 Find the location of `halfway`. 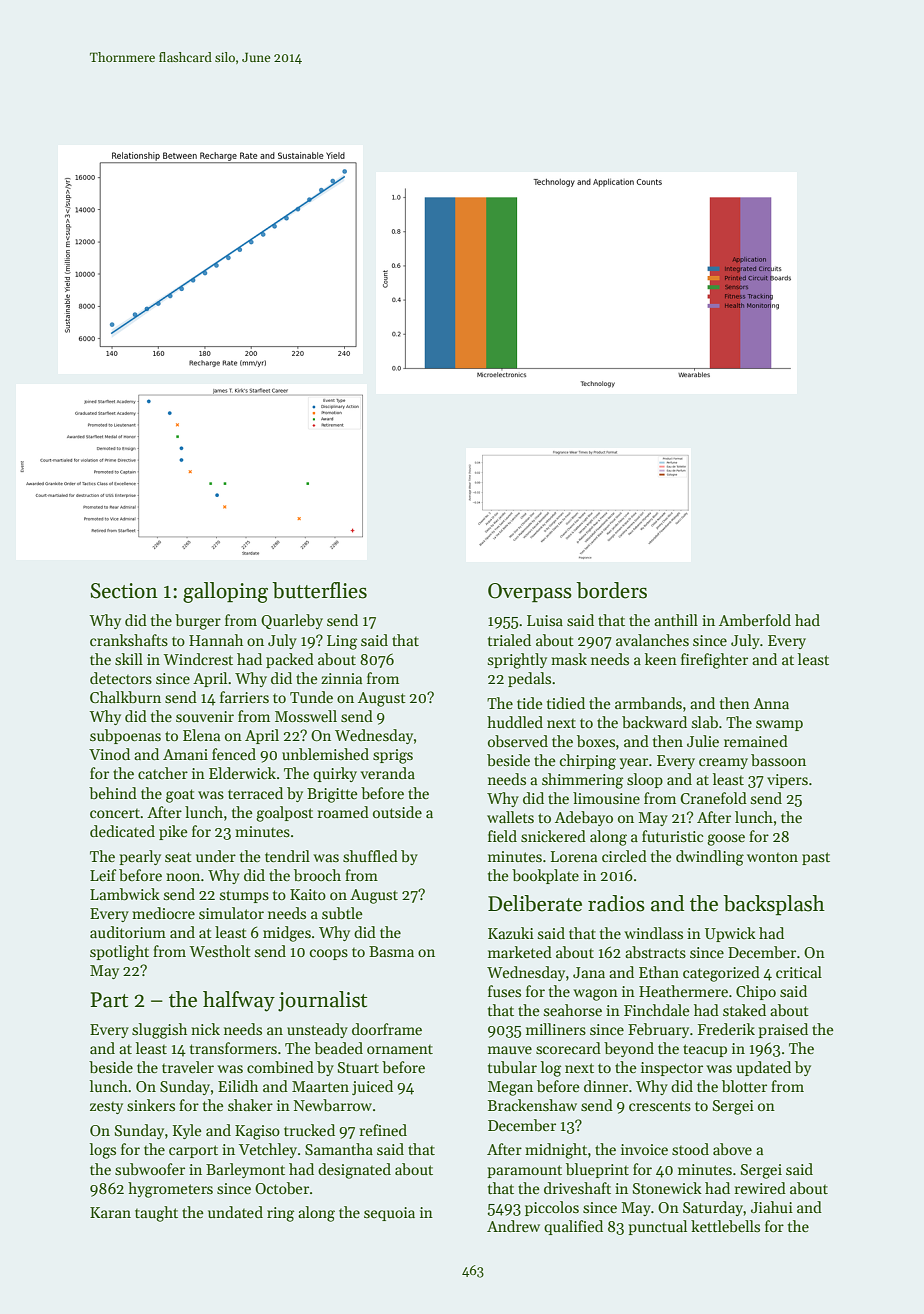

halfway is located at coordinates (239, 1001).
